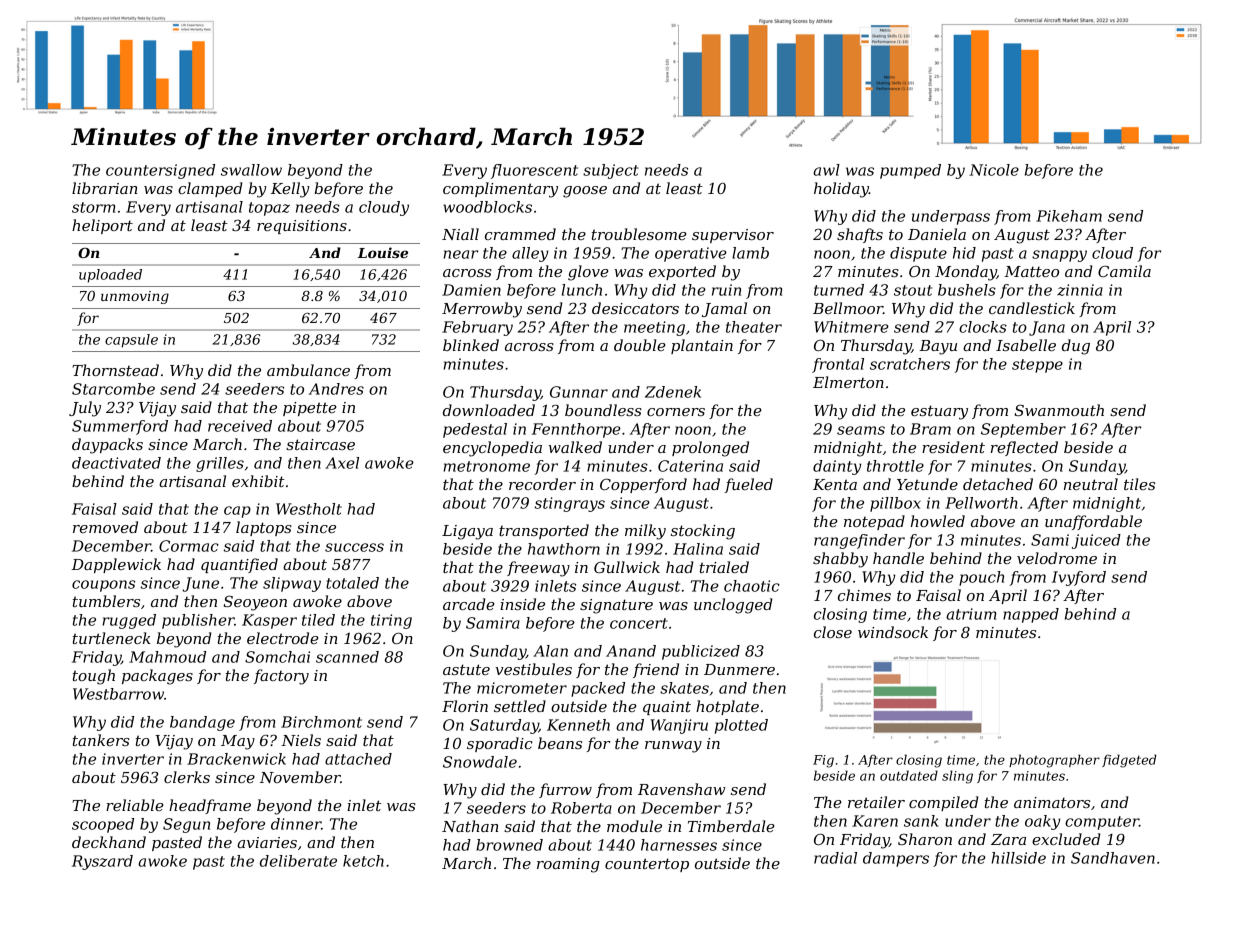 The image size is (1233, 952). What do you see at coordinates (105, 527) in the screenshot?
I see `removed` at bounding box center [105, 527].
